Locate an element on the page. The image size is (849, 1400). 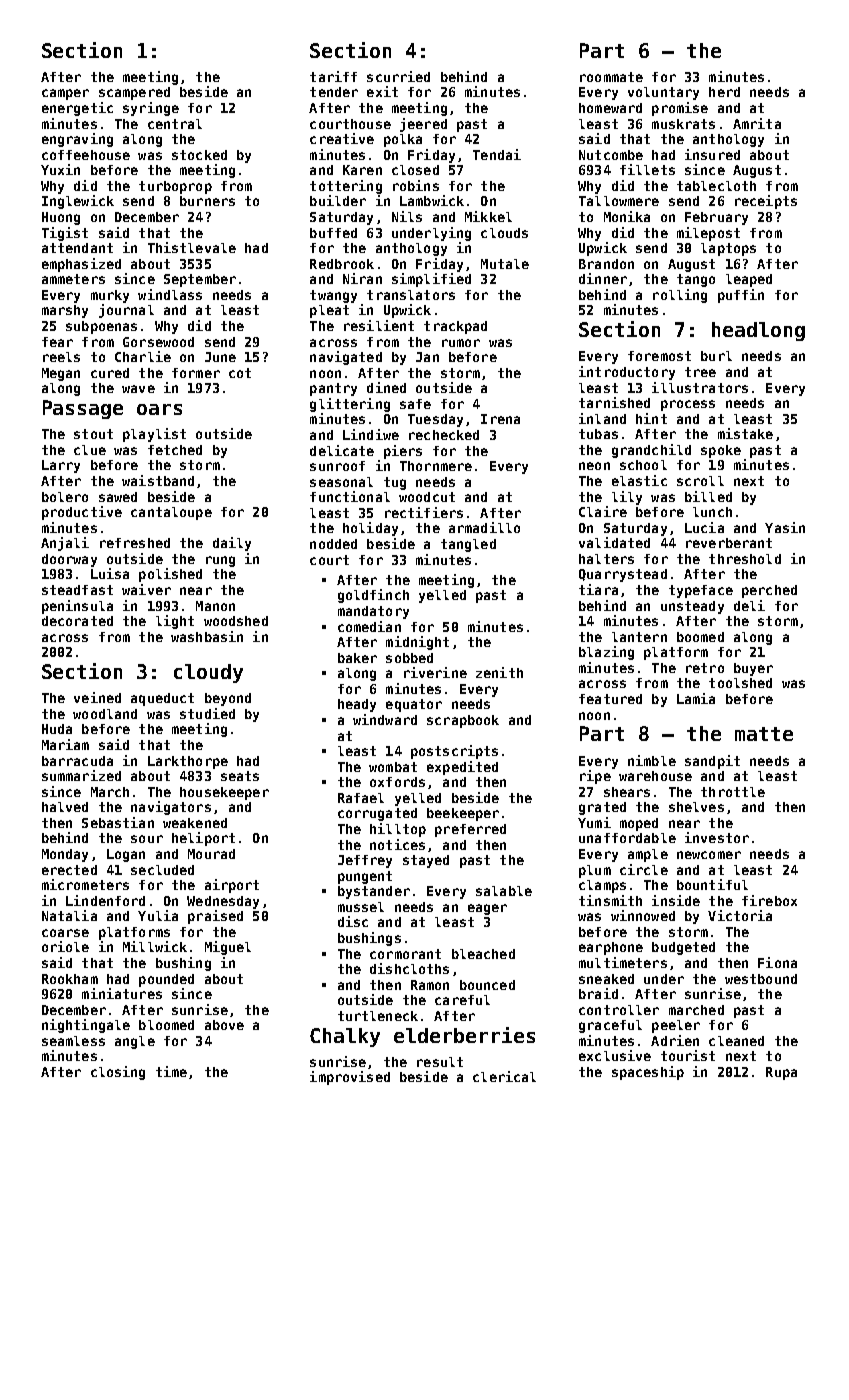
closing is located at coordinates (118, 1073).
